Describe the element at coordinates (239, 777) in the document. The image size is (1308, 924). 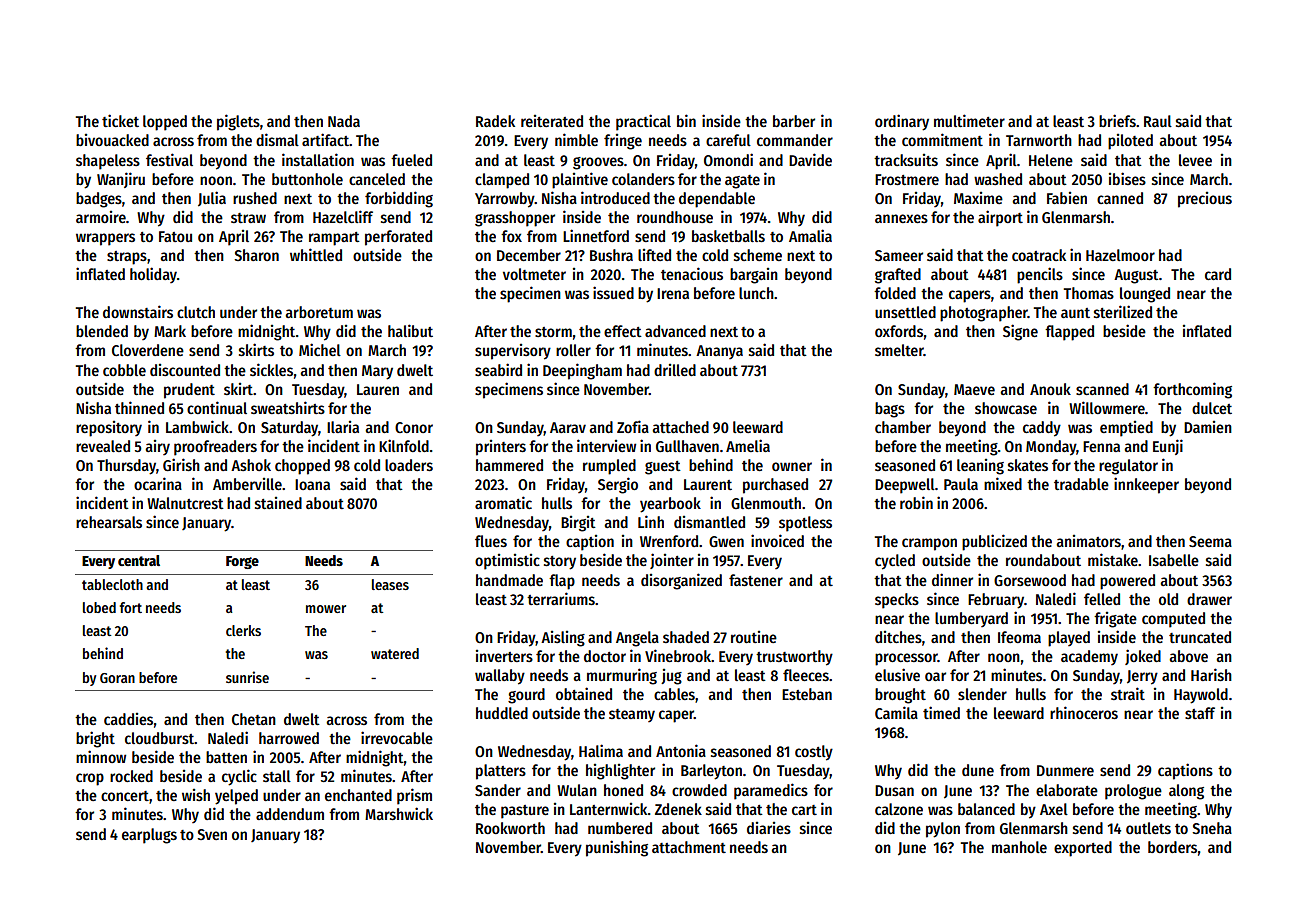
I see `cyclic` at that location.
